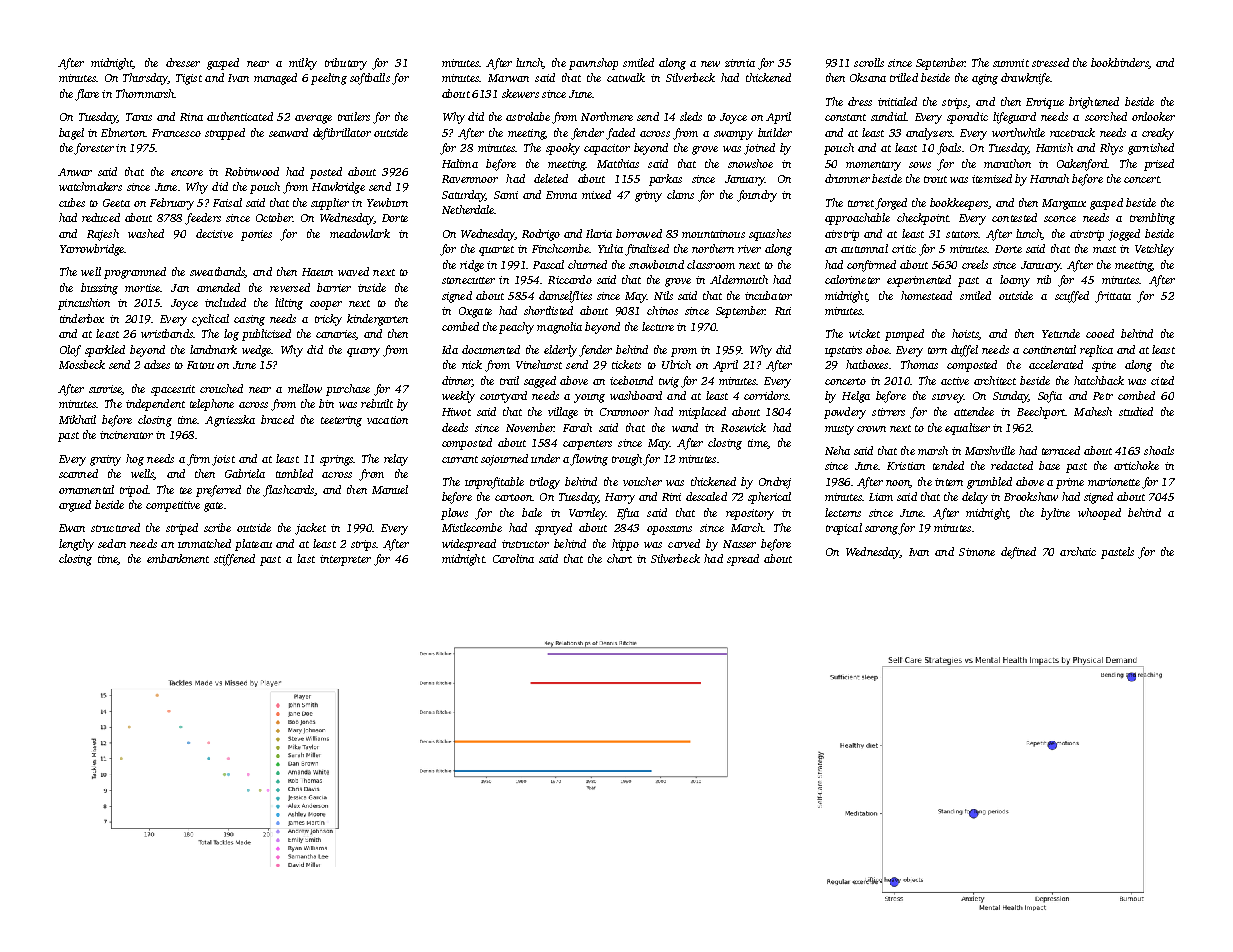  What do you see at coordinates (783, 311) in the screenshot?
I see `Rui` at bounding box center [783, 311].
